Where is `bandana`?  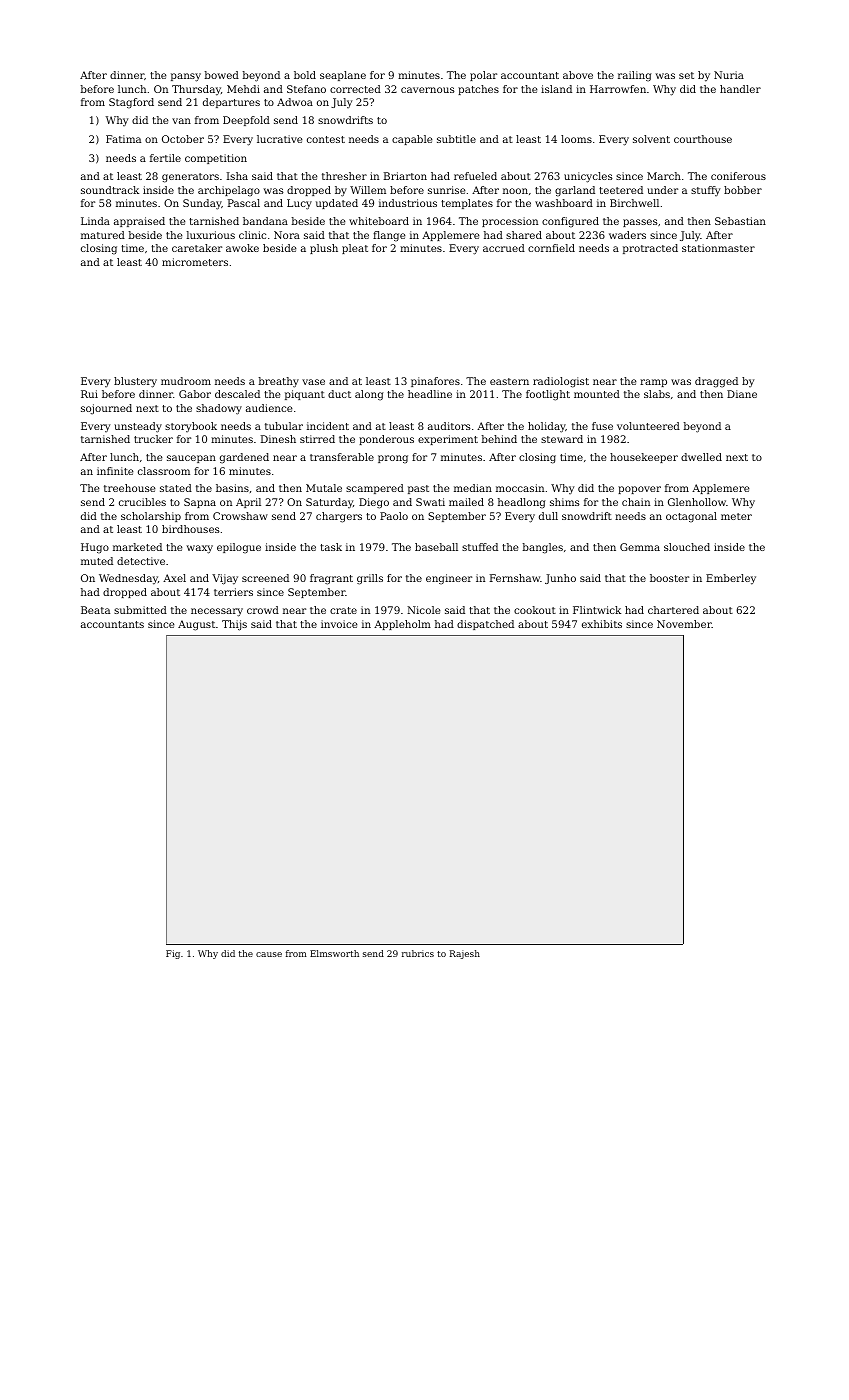
bandana is located at coordinates (265, 221).
